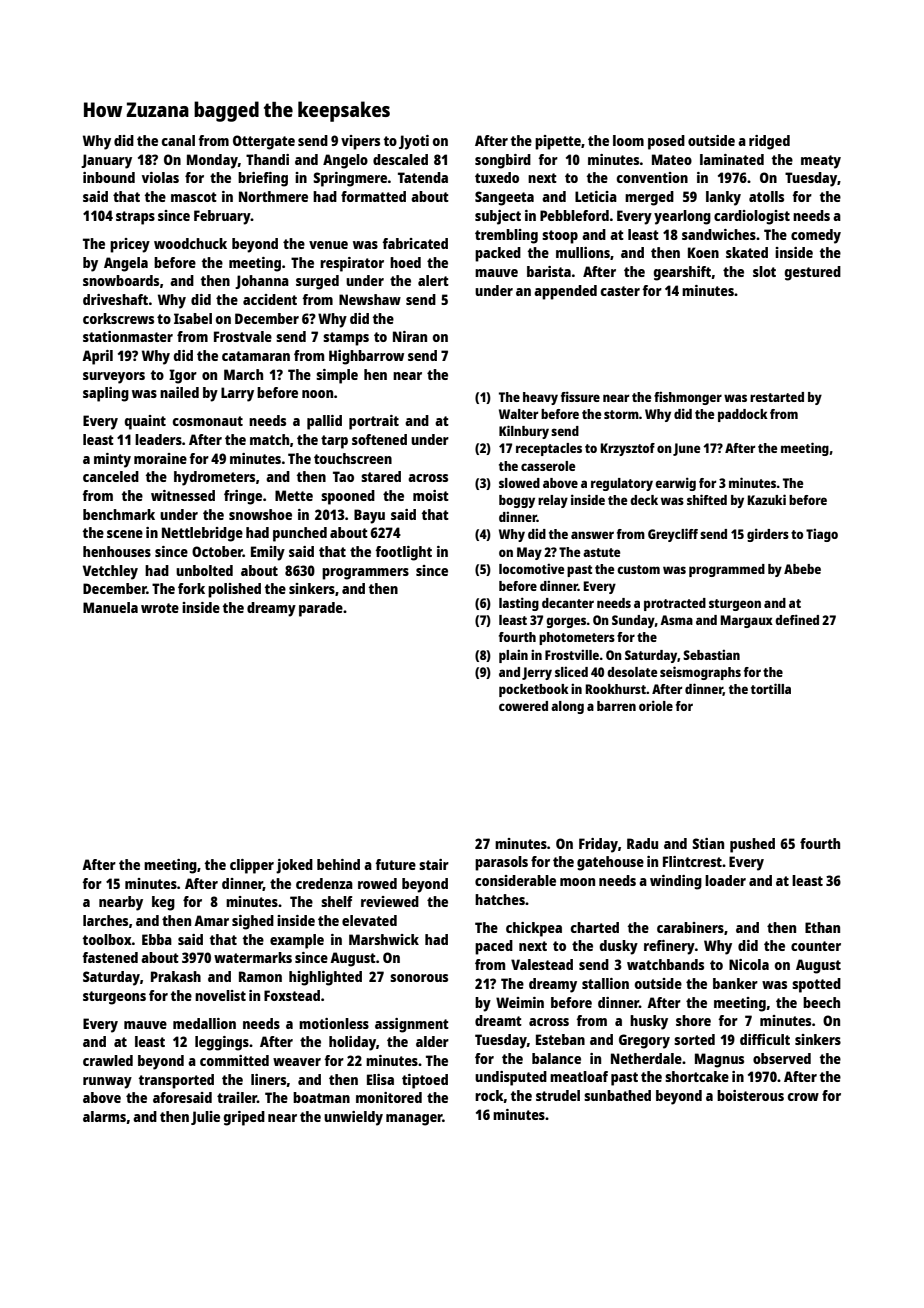  I want to click on relay, so click(553, 501).
